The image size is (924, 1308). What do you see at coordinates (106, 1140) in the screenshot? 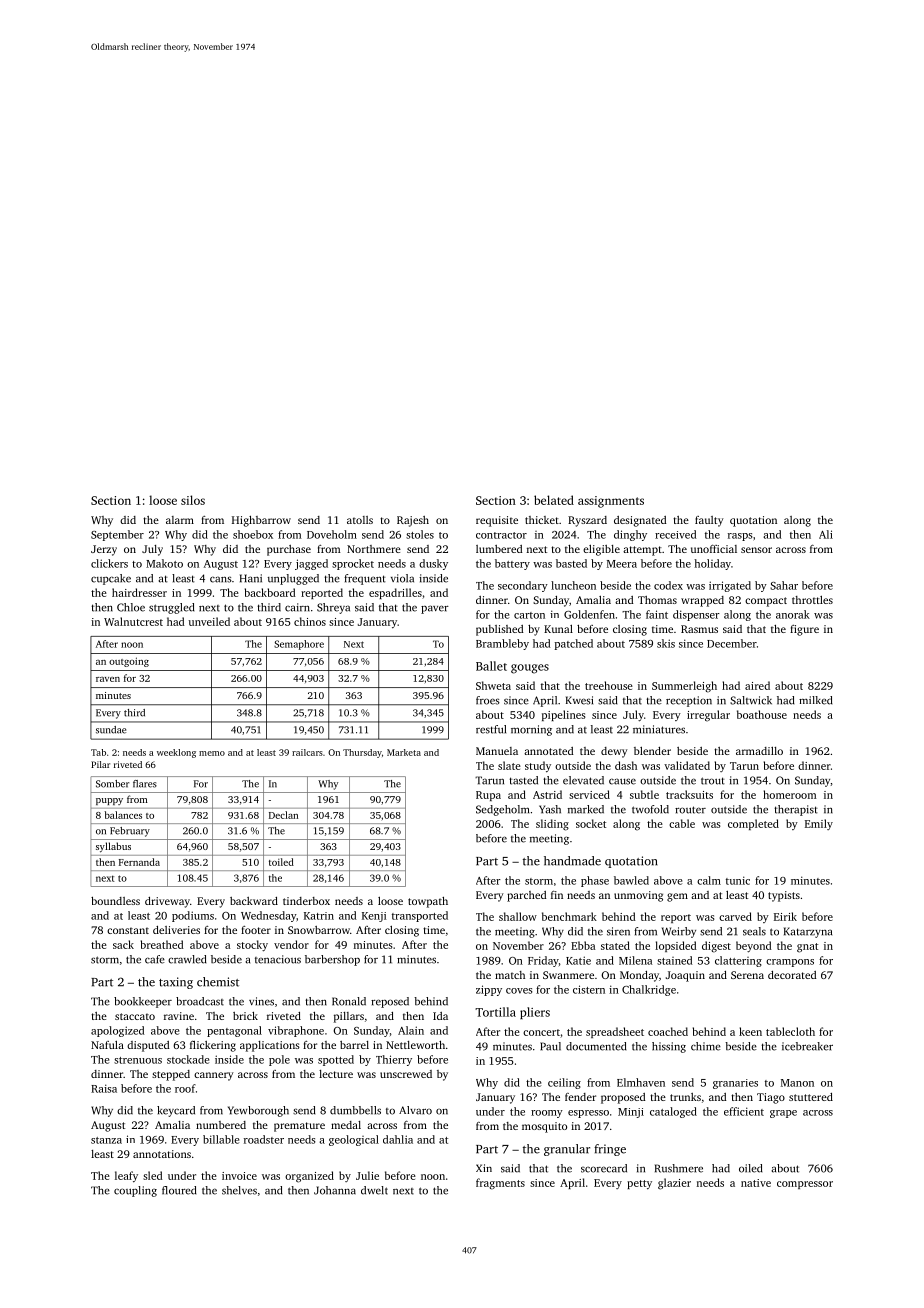
I see `stanza` at bounding box center [106, 1140].
